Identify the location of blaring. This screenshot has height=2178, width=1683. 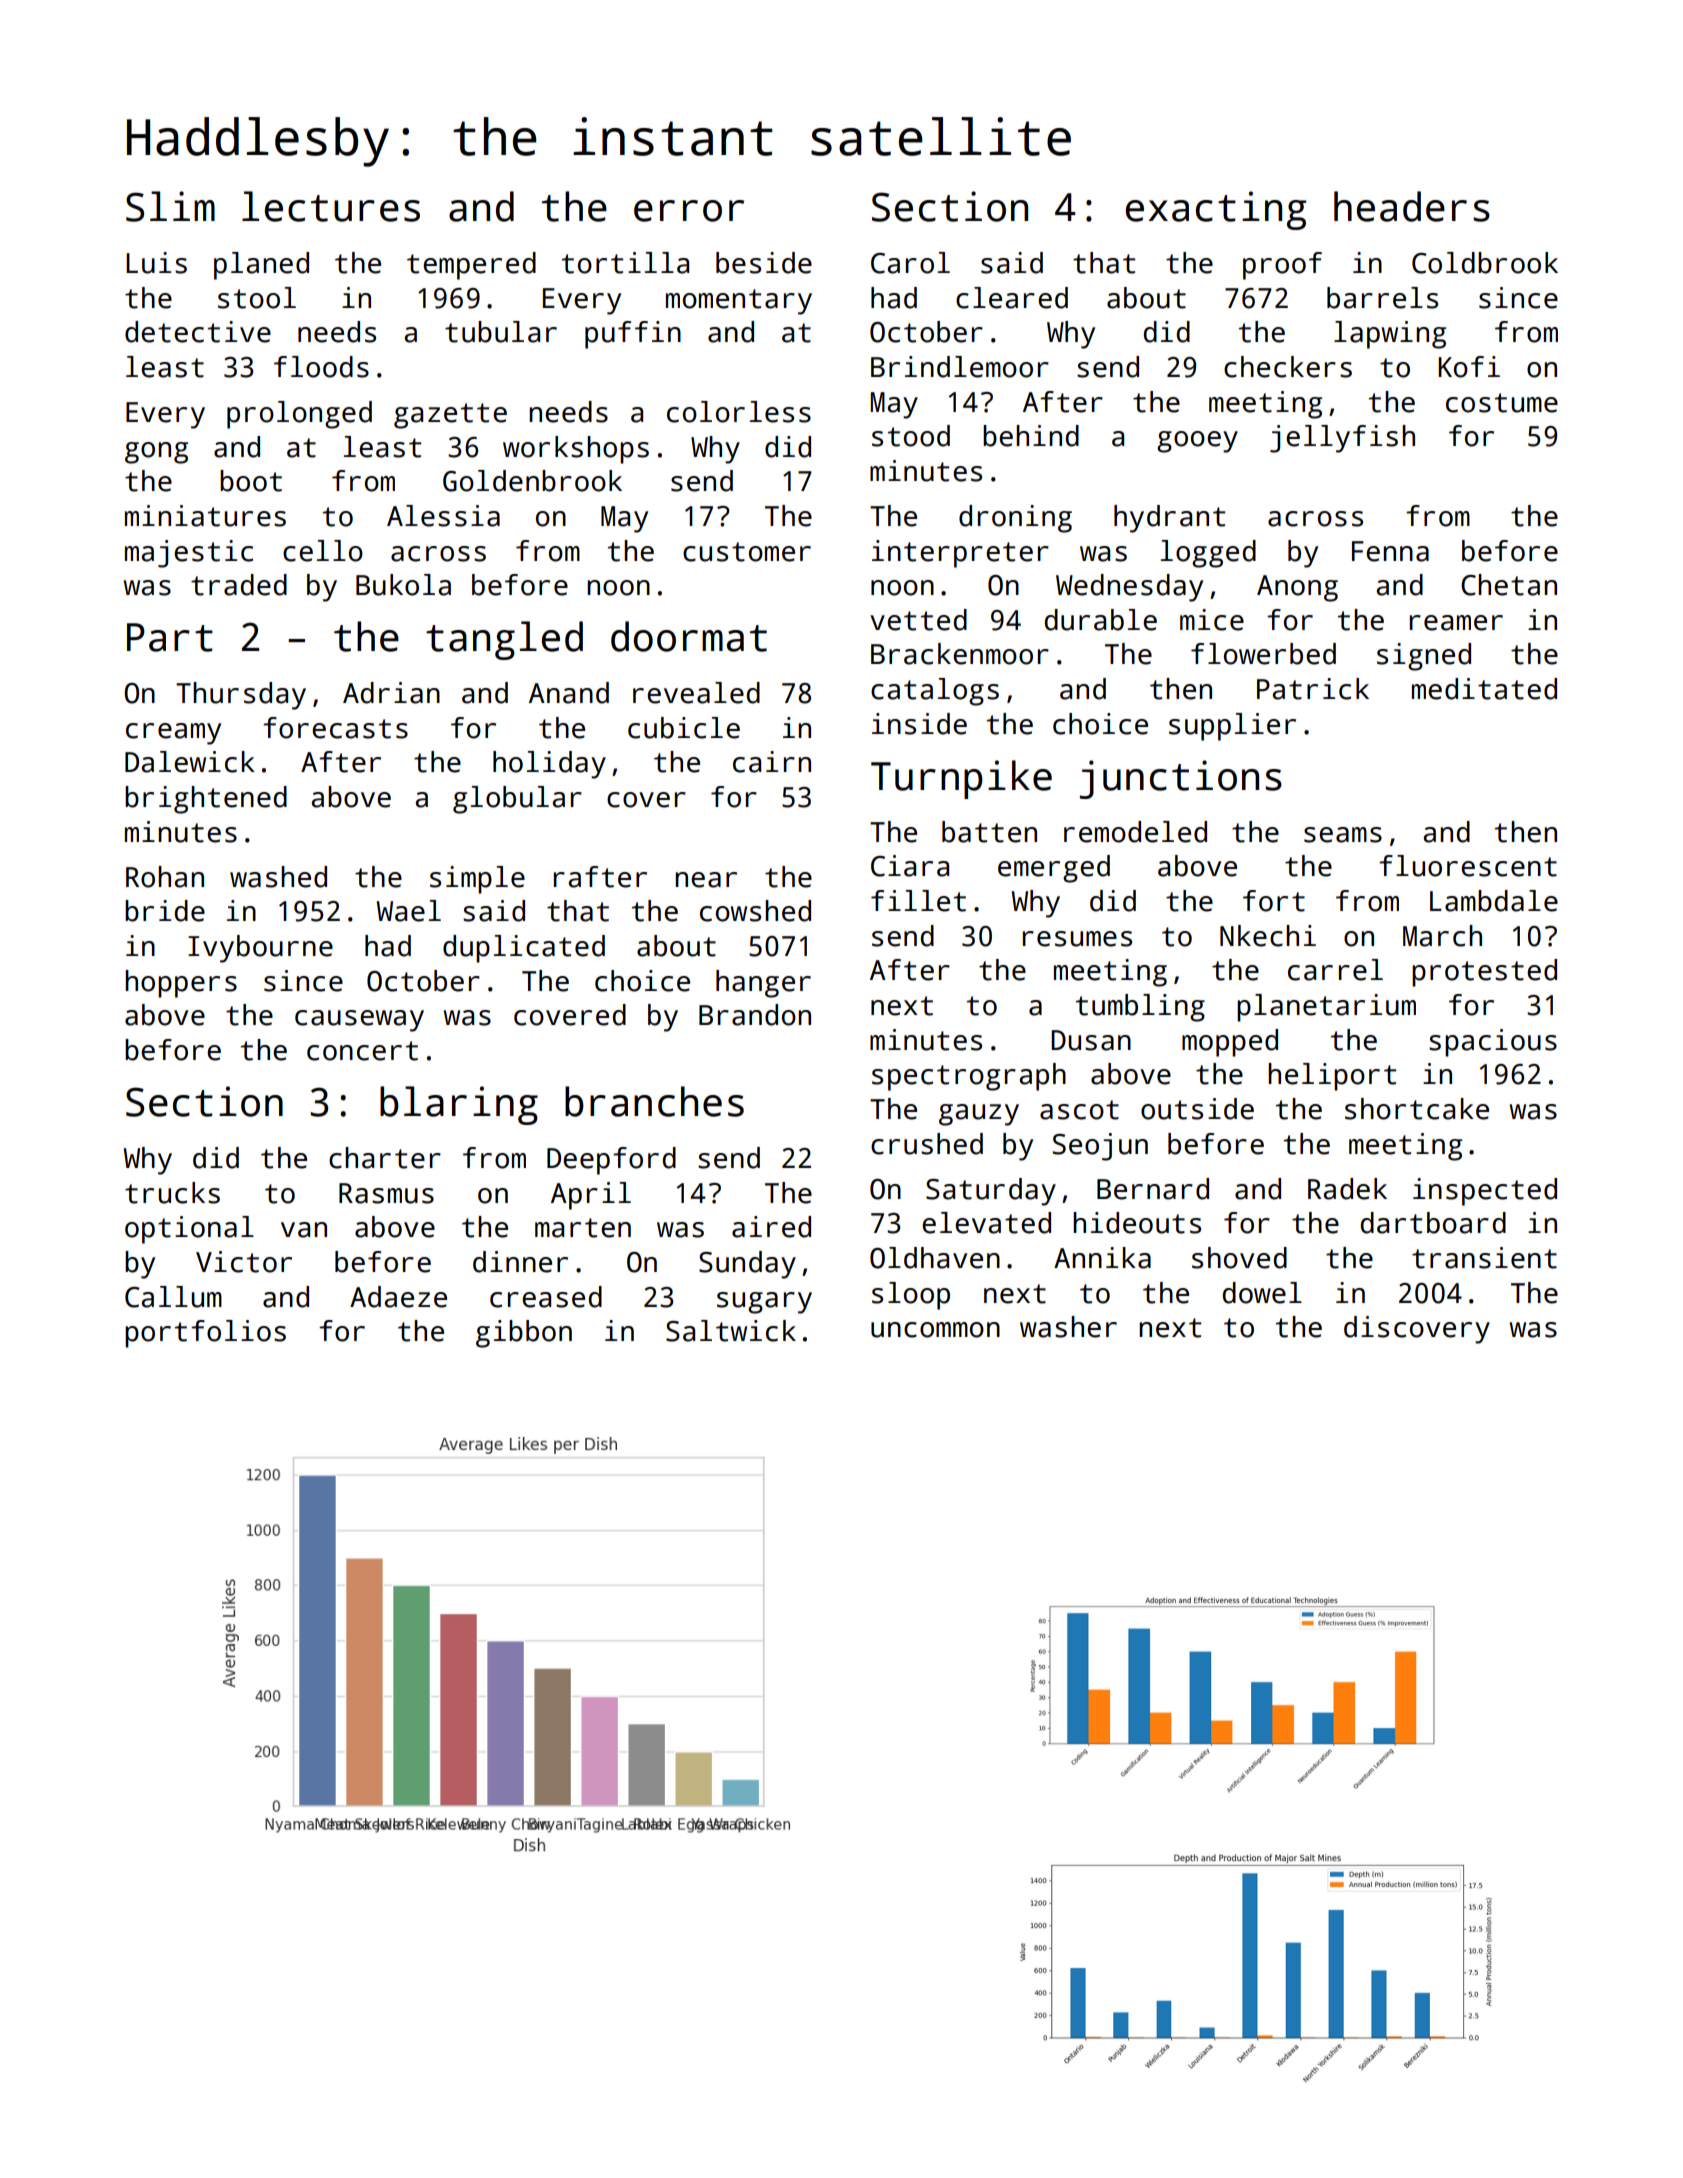
(459, 1105).
